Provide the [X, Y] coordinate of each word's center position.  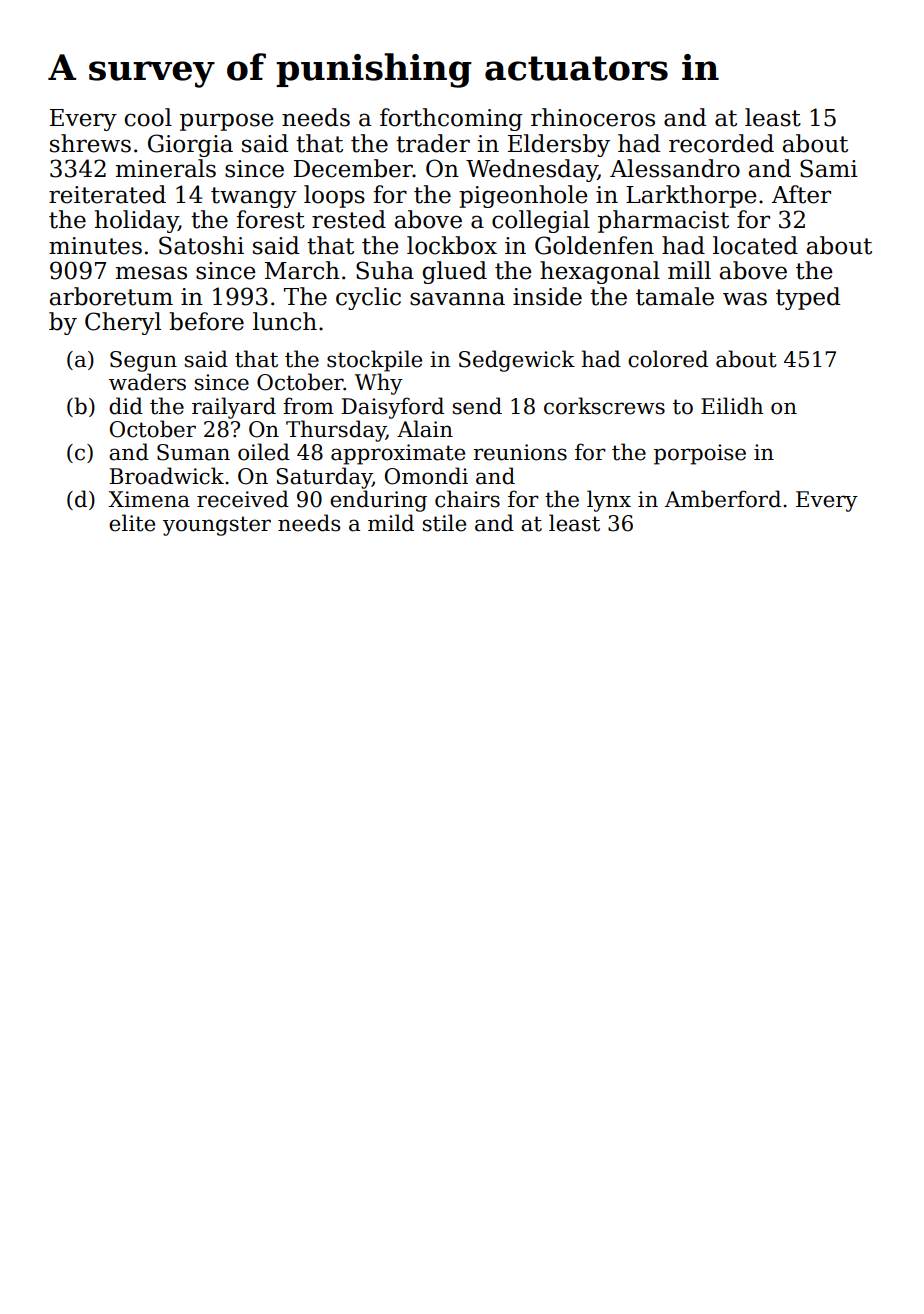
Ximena [149, 499]
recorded [721, 143]
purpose [227, 122]
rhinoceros [593, 117]
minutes [95, 246]
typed [808, 298]
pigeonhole [523, 196]
